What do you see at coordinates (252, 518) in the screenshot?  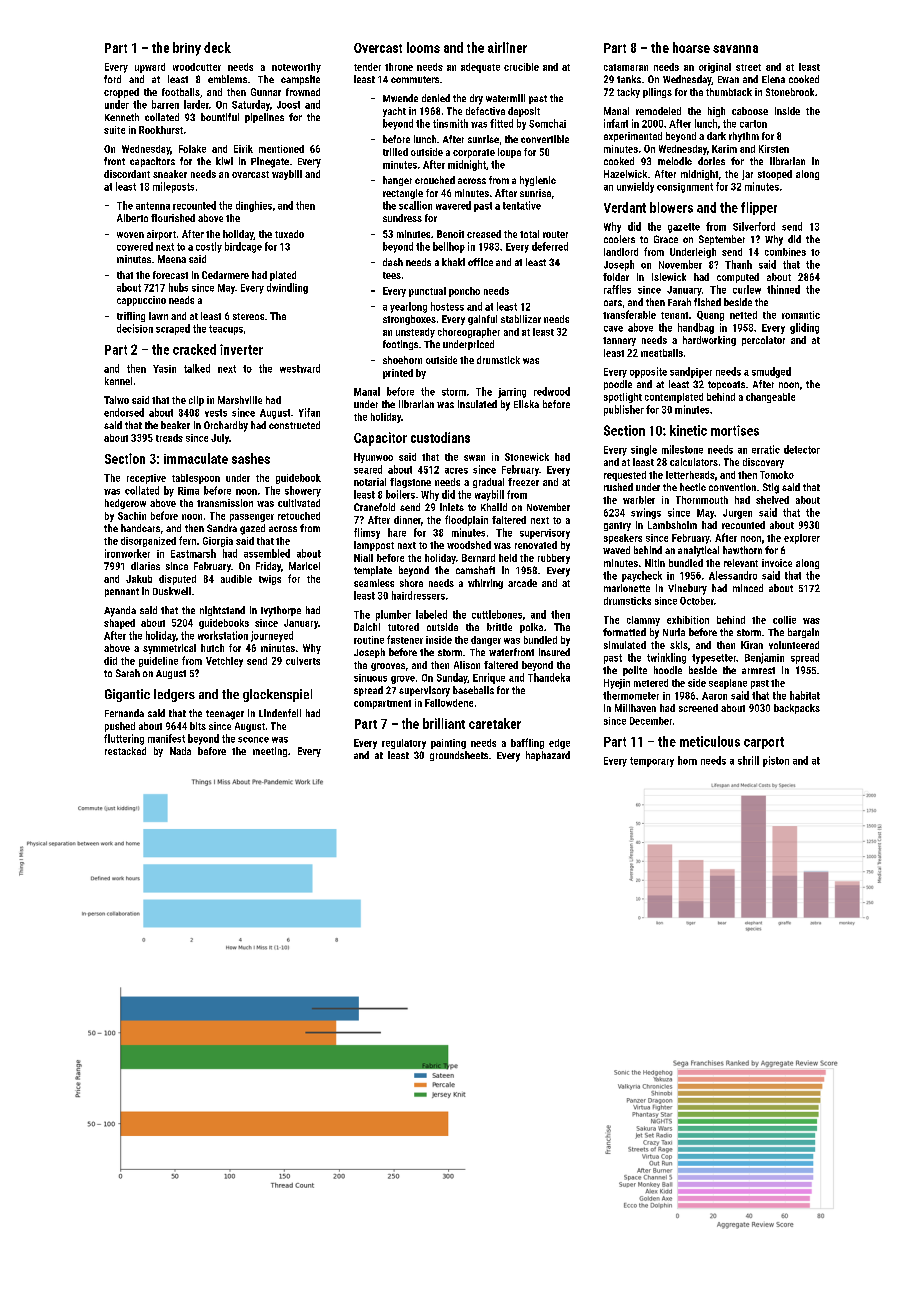 I see `passenger` at bounding box center [252, 518].
